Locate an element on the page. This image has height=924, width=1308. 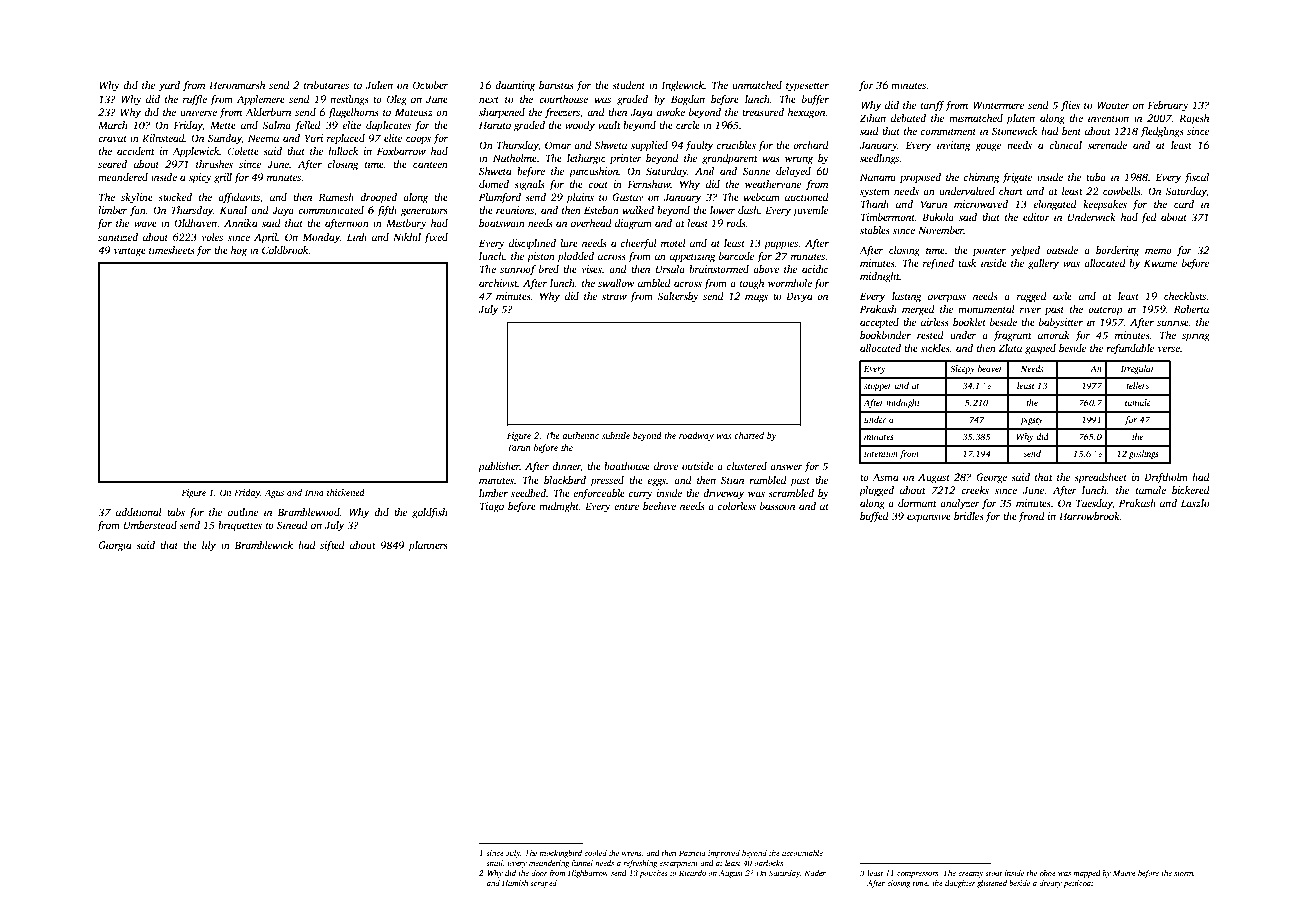
river is located at coordinates (1030, 309).
